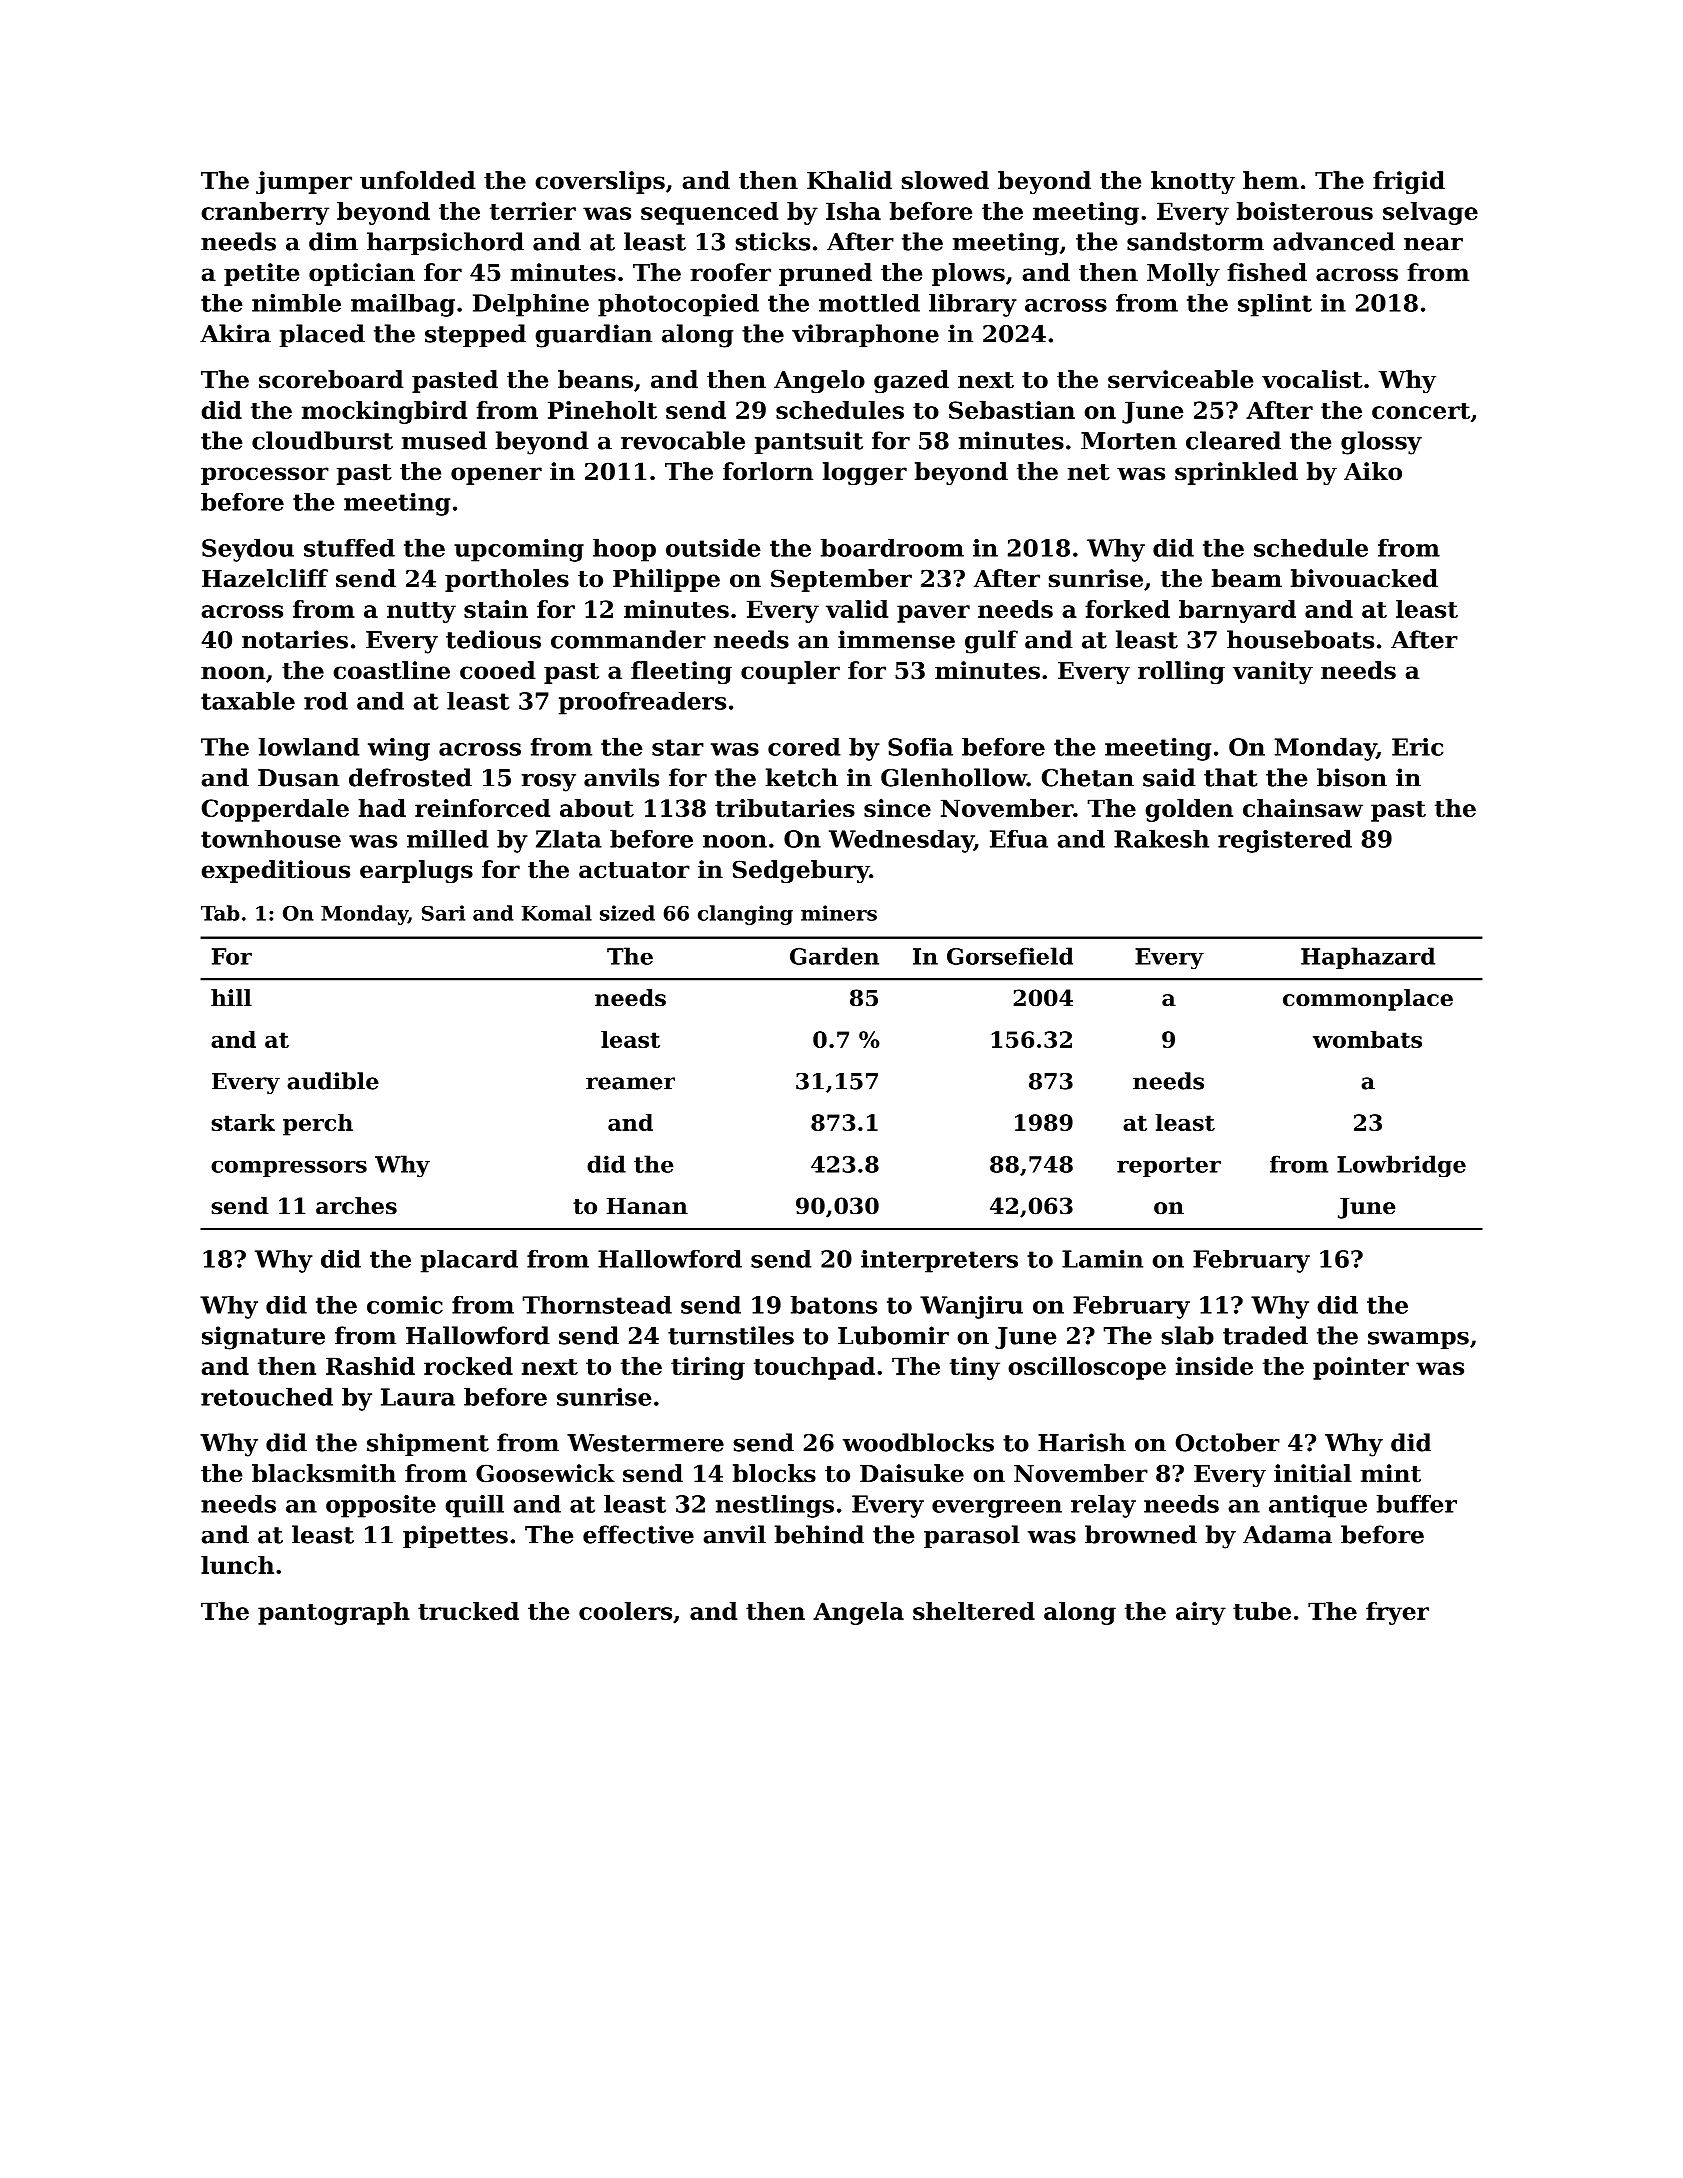  Describe the element at coordinates (322, 440) in the image. I see `cloudburst` at that location.
